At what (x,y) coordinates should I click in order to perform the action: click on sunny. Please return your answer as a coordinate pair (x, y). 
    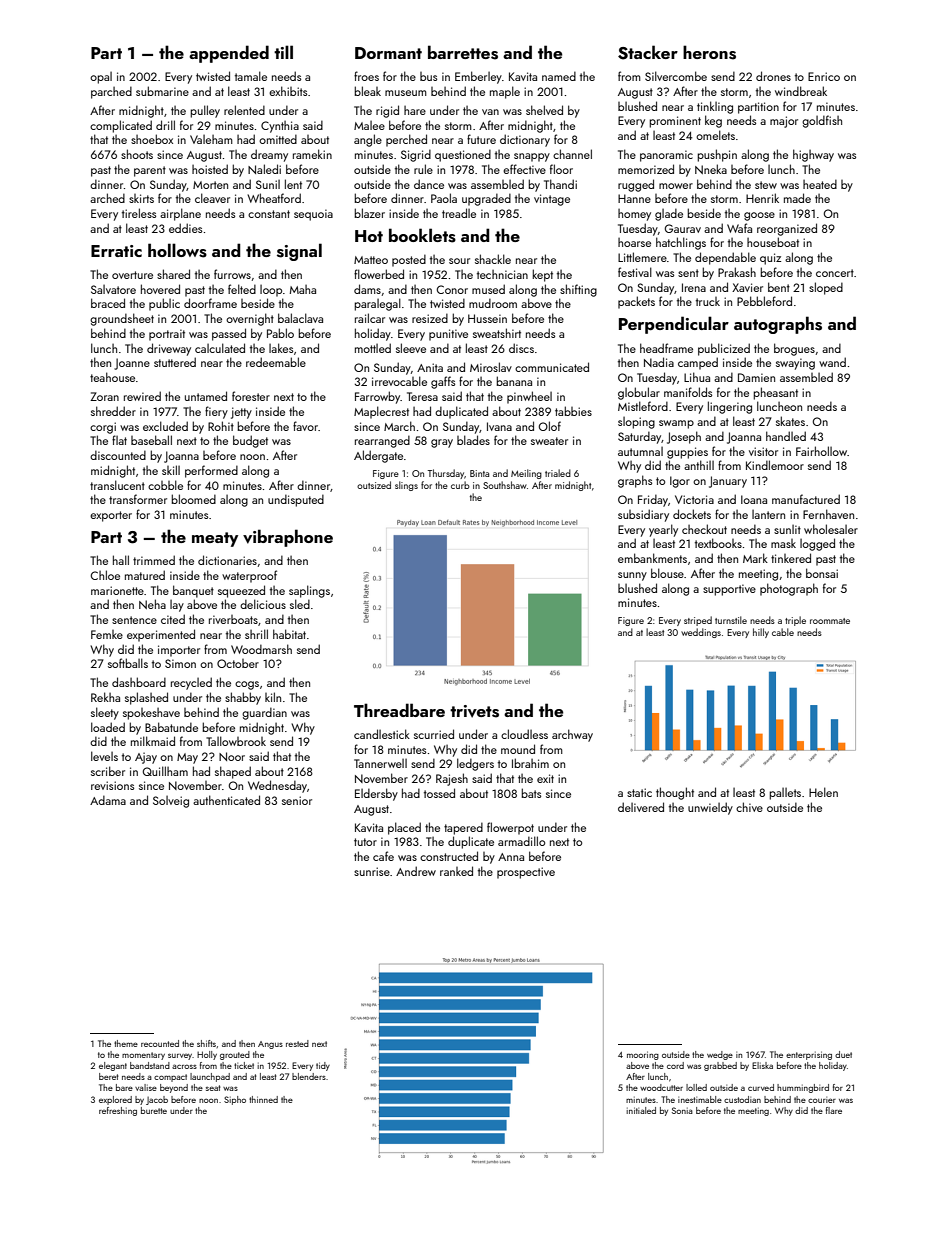
    Looking at the image, I should click on (632, 576).
